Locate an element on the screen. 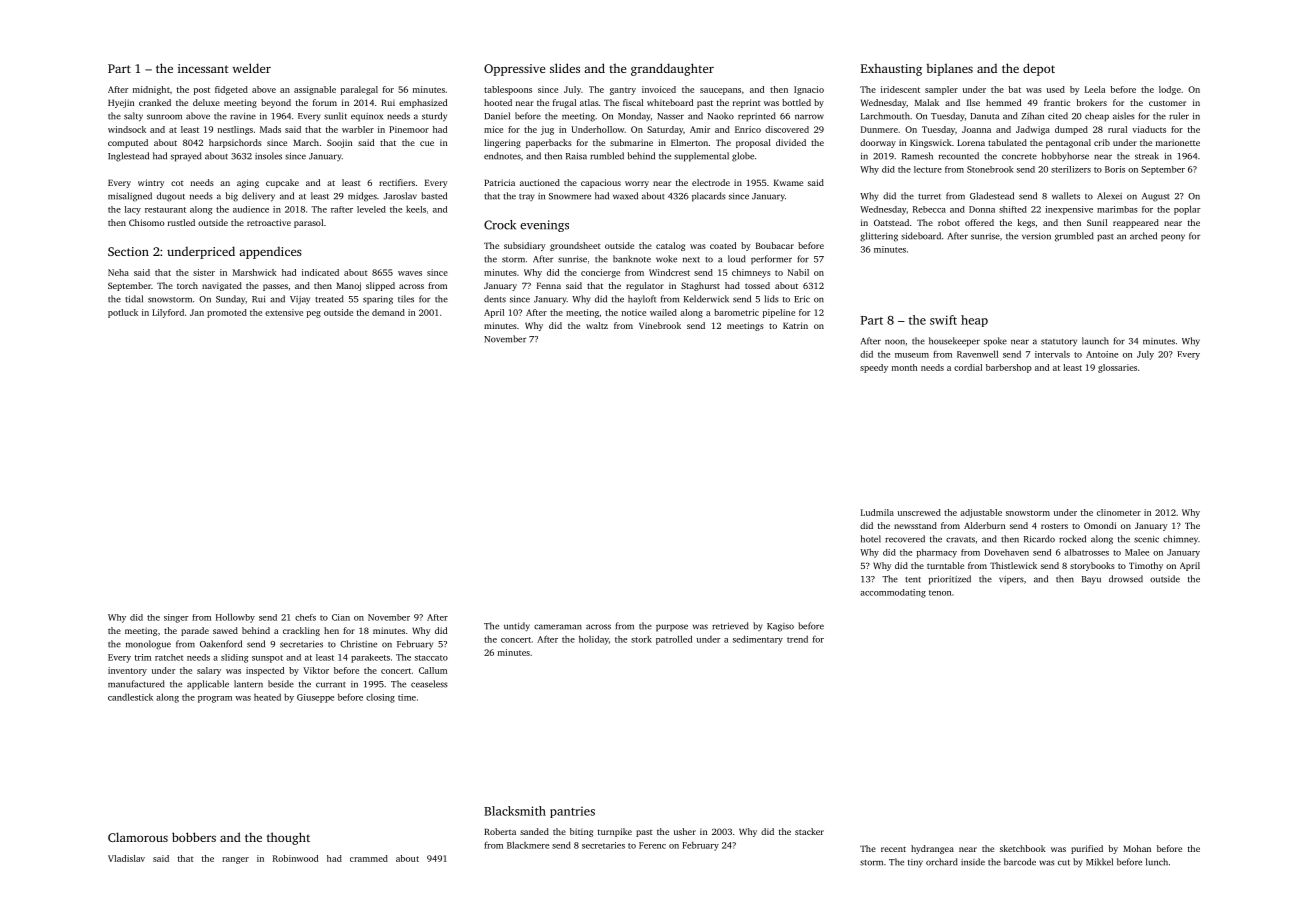 The image size is (1308, 924). stacker is located at coordinates (809, 831).
